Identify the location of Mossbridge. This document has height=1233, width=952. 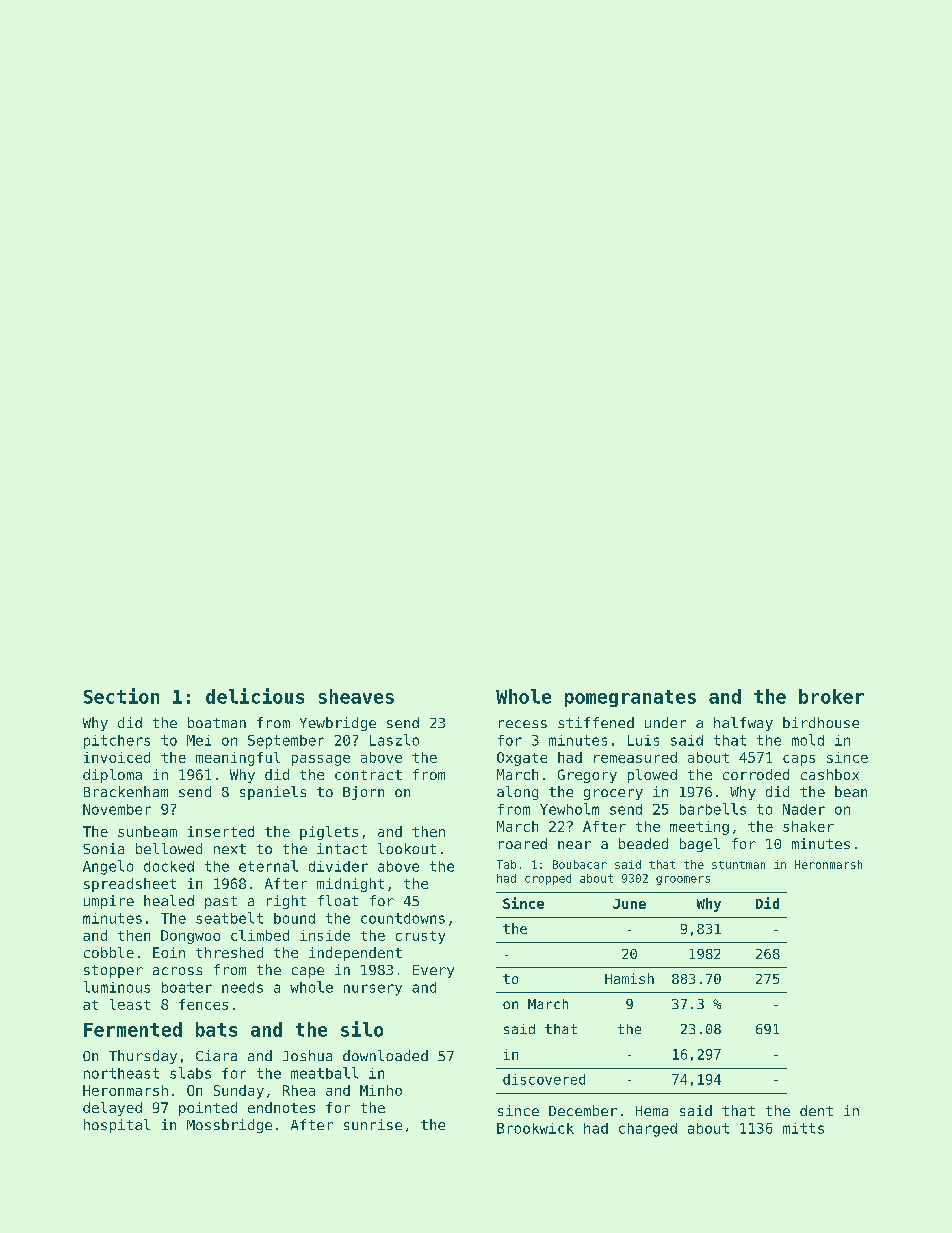
(229, 1126).
